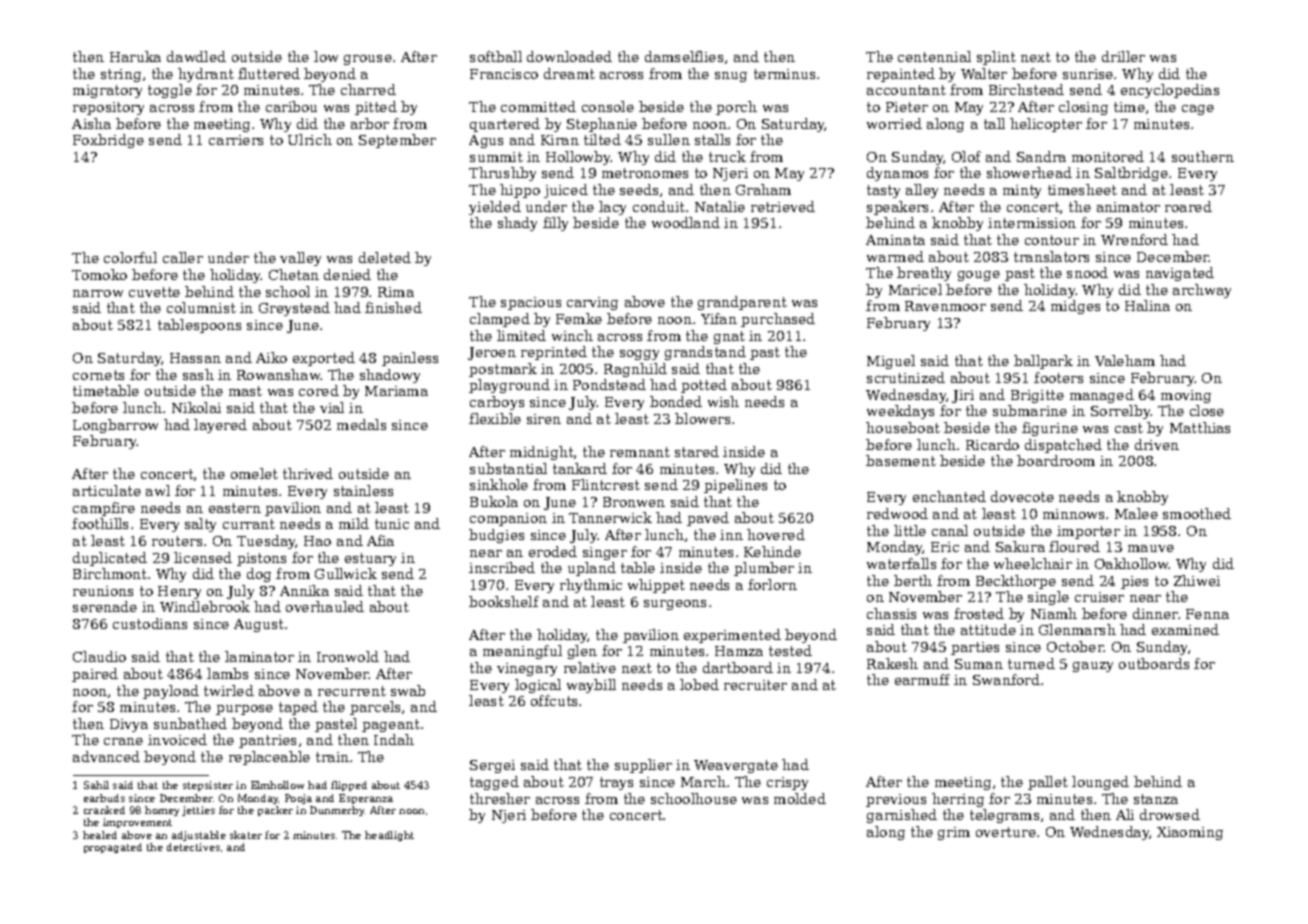 This image has height=924, width=1308. What do you see at coordinates (504, 601) in the image?
I see `bookshelf` at bounding box center [504, 601].
